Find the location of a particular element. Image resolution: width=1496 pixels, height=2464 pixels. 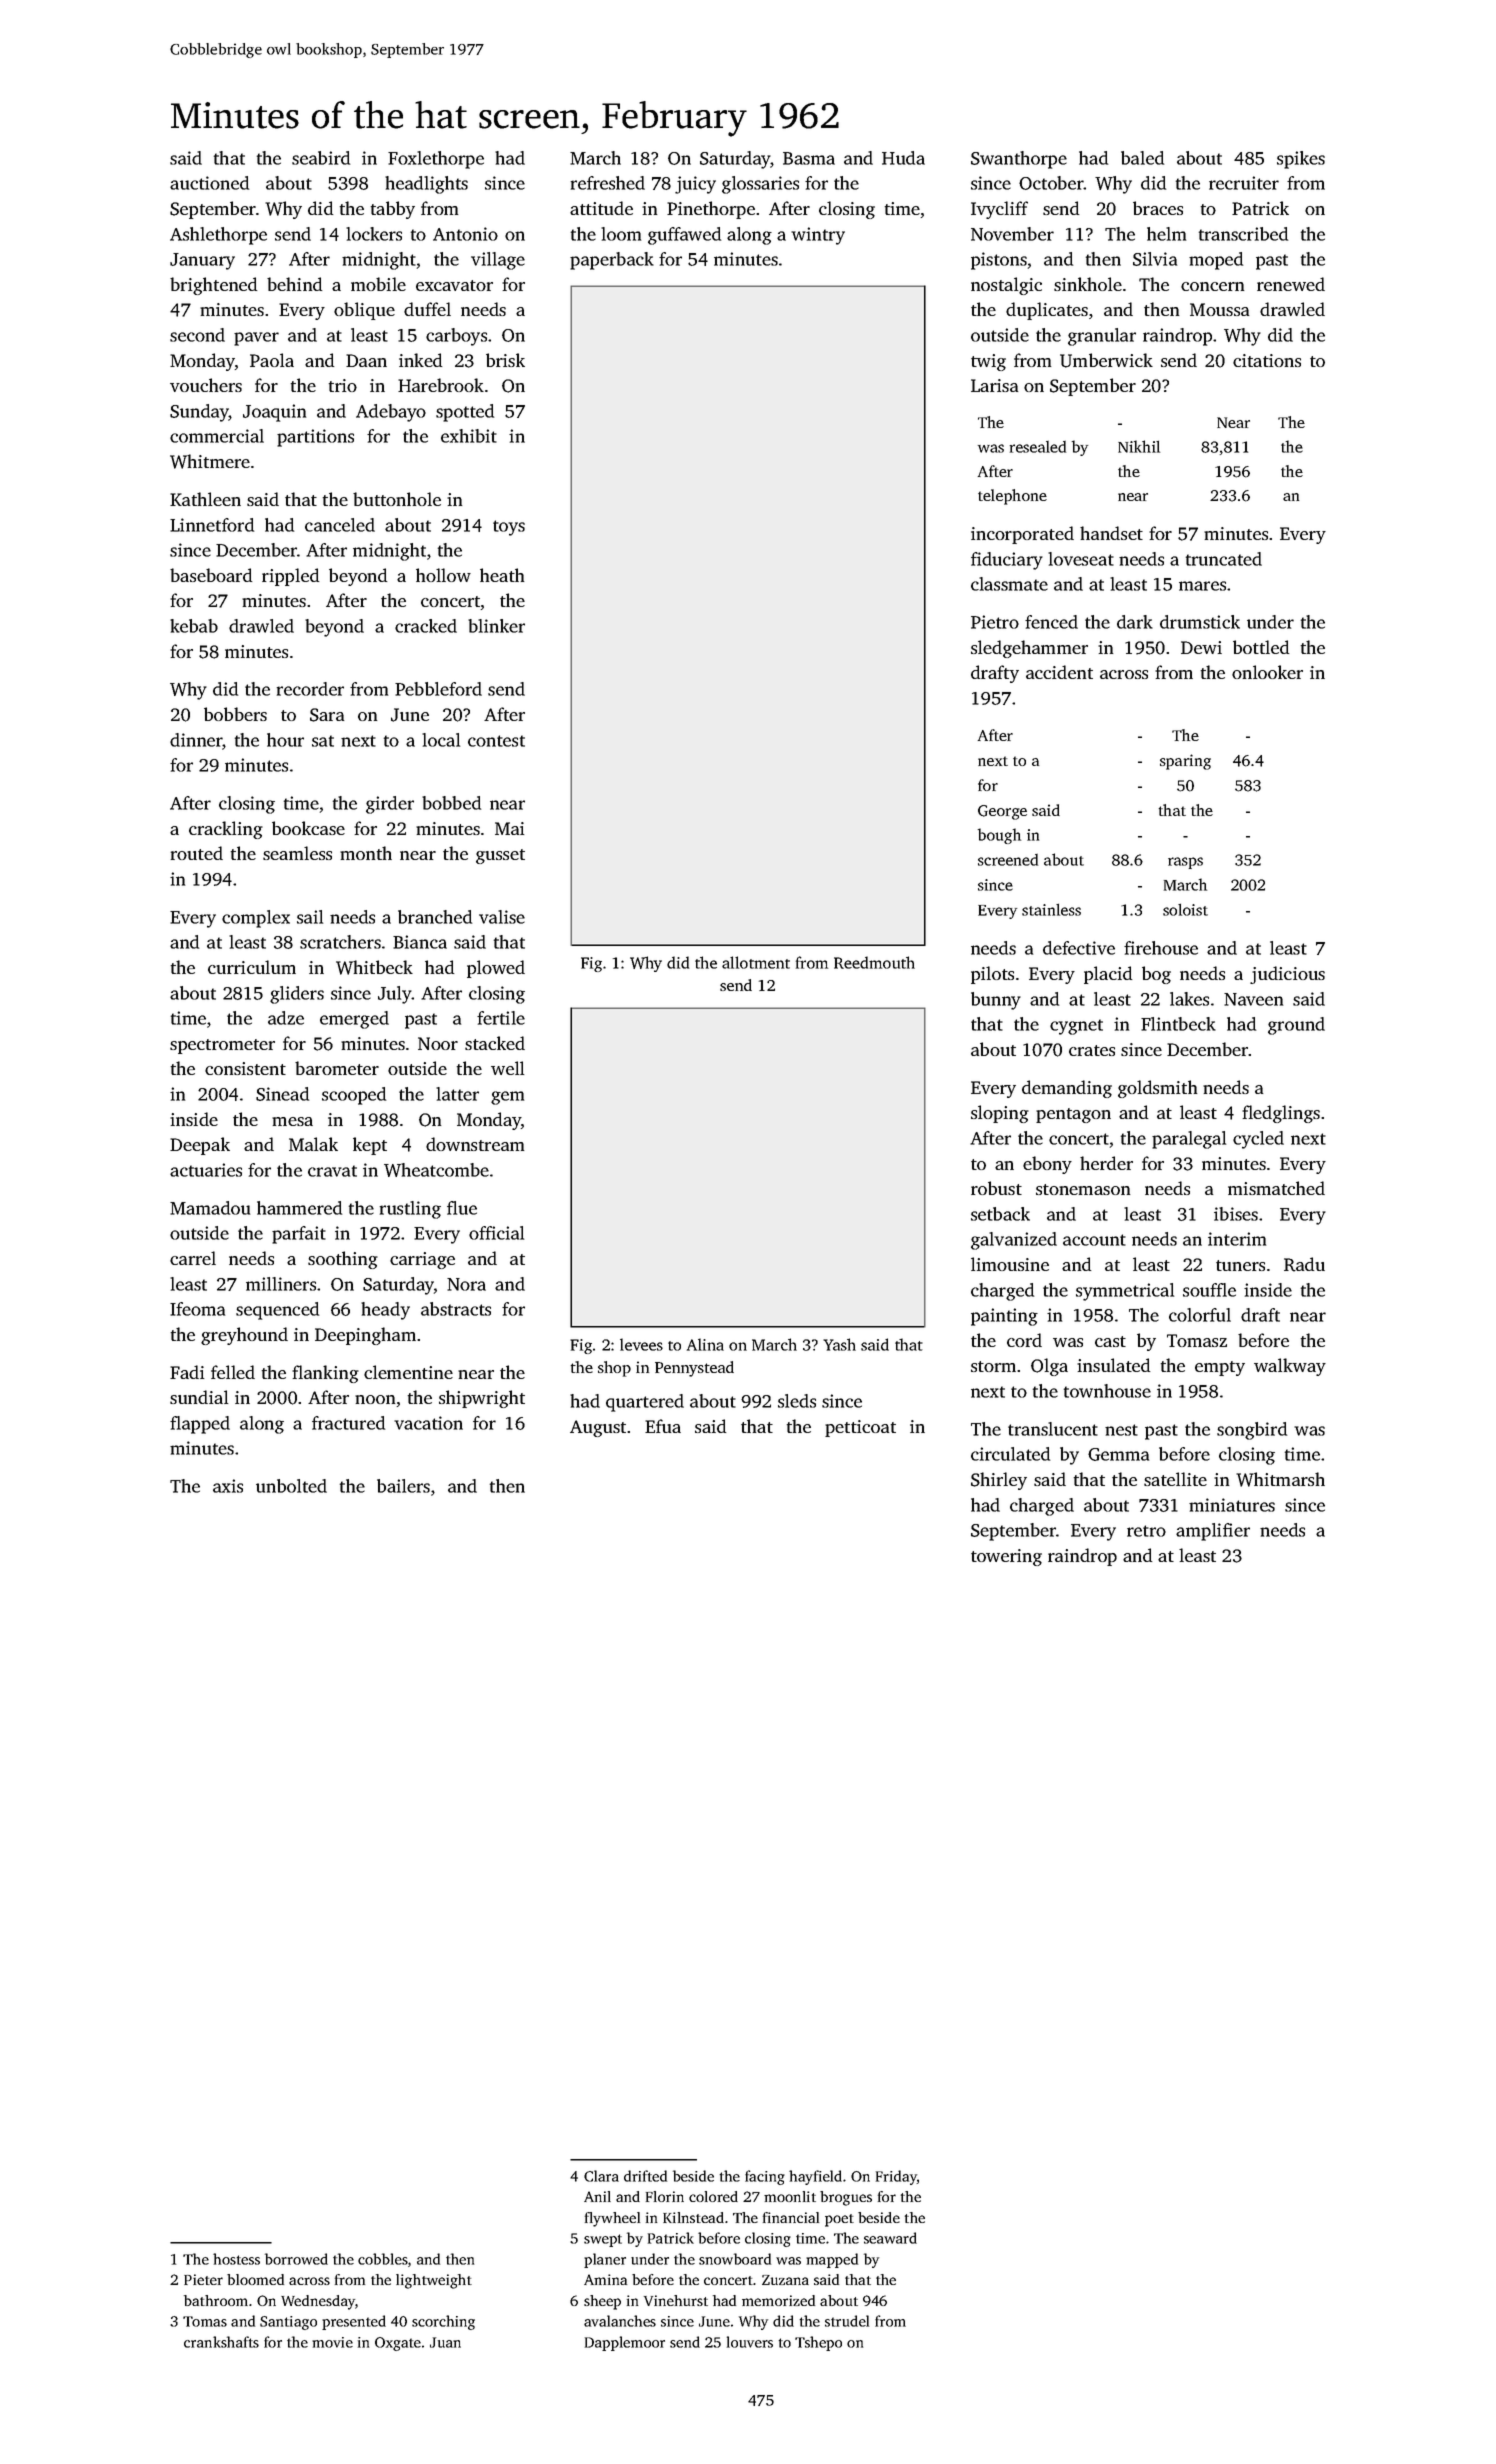

Clara is located at coordinates (601, 2176).
